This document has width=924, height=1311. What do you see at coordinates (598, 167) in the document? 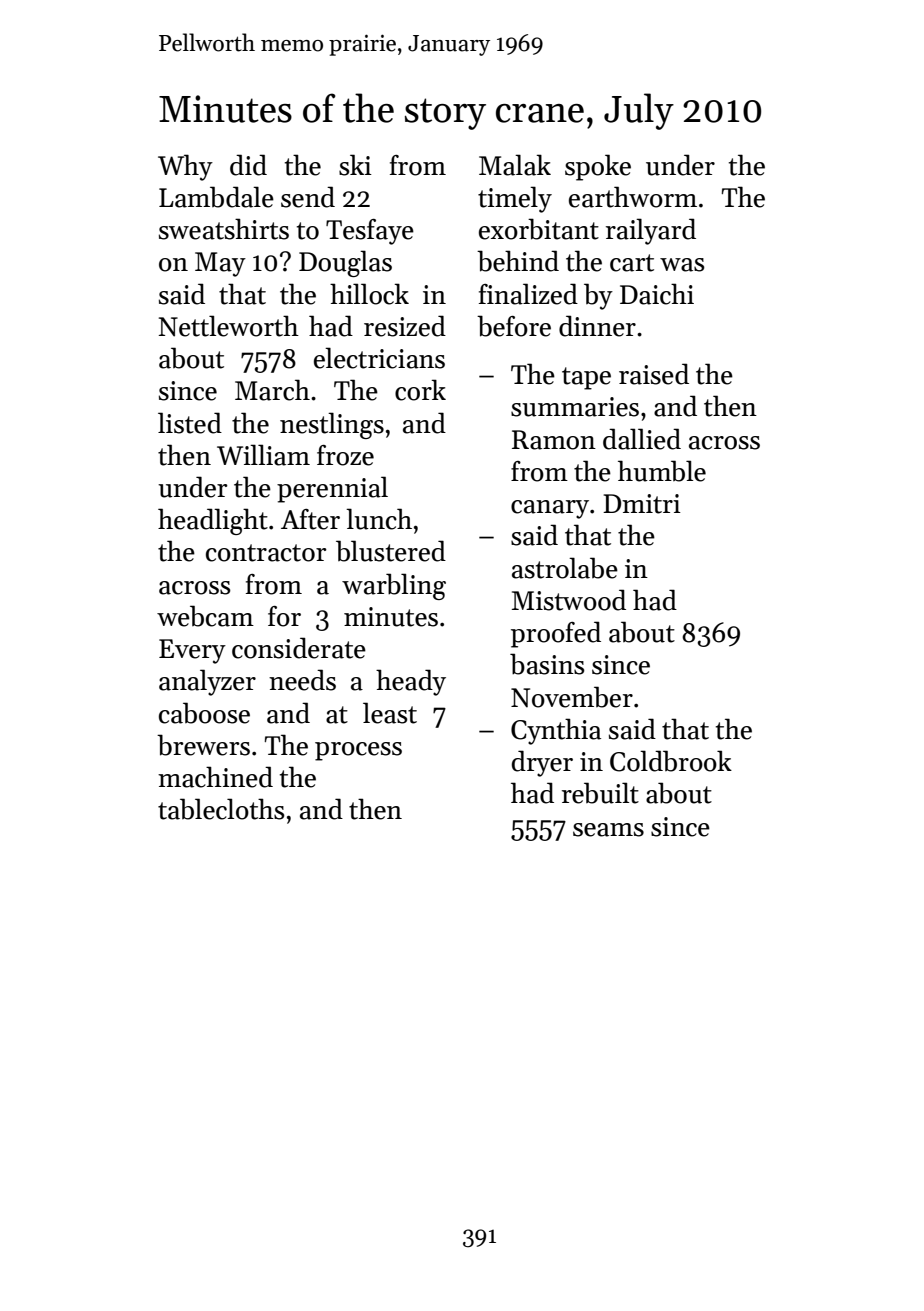
I see `spoke` at bounding box center [598, 167].
